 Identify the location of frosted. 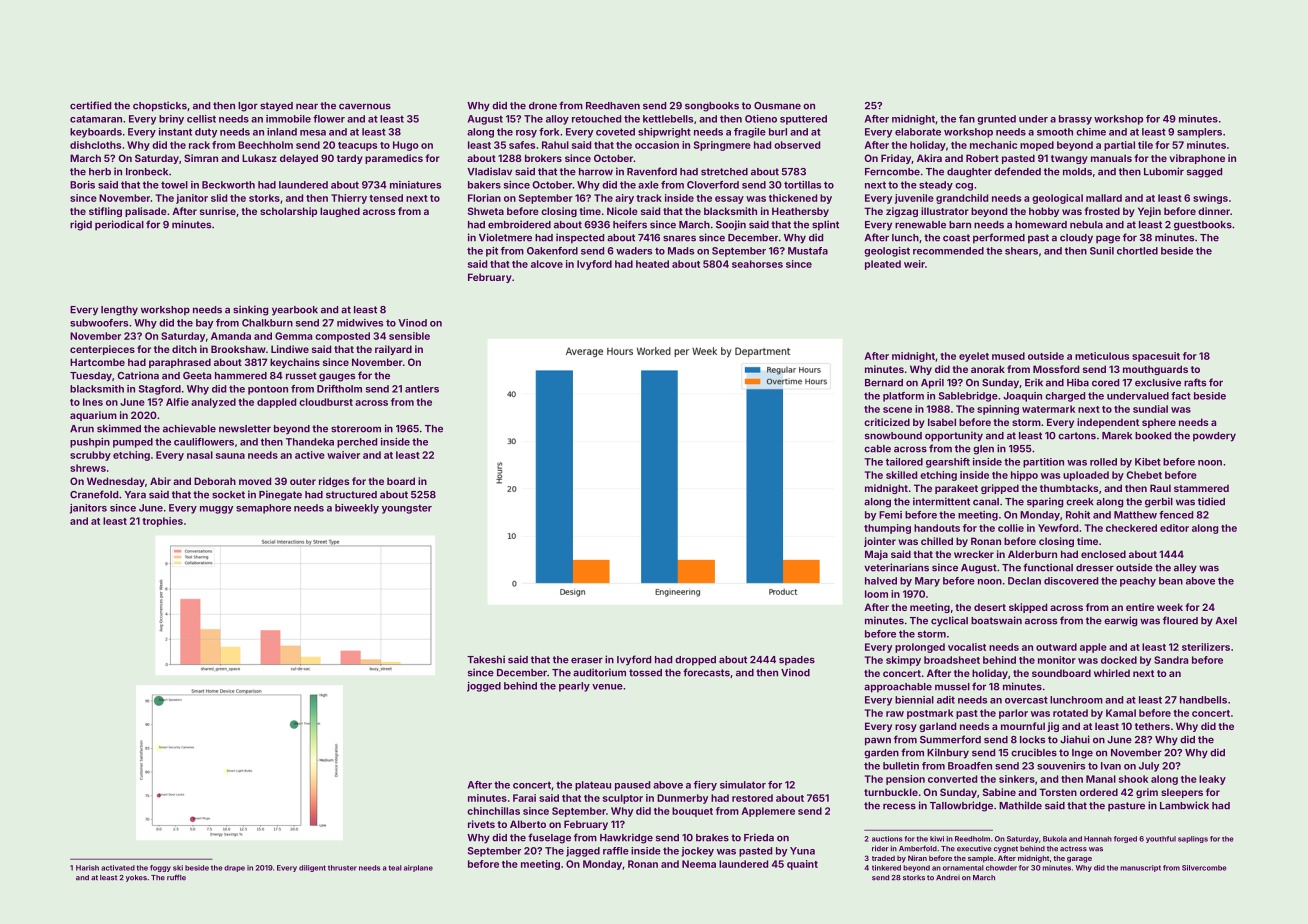
(1102, 211).
